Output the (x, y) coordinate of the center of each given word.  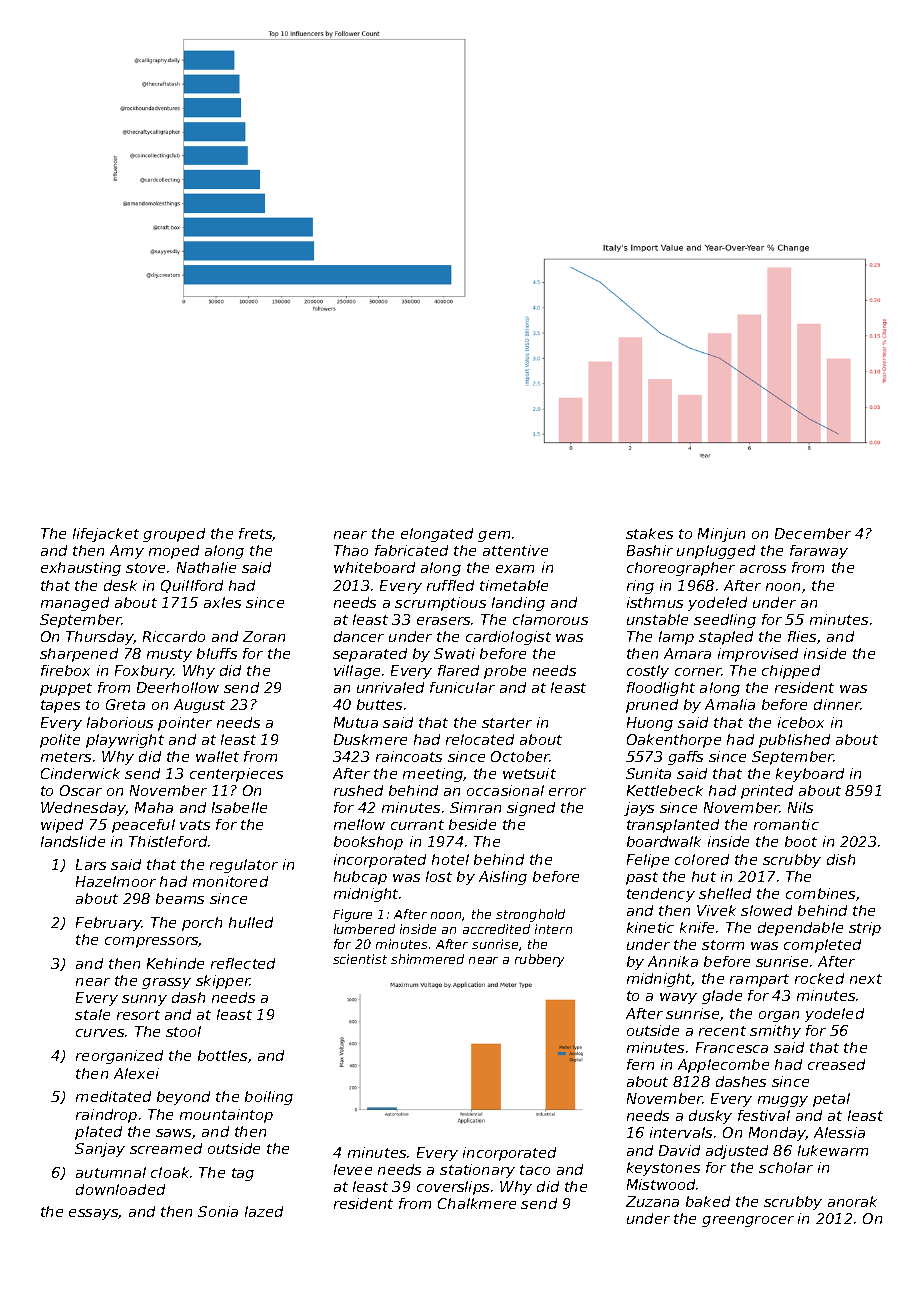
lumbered (364, 929)
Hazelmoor (116, 881)
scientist (360, 959)
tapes (60, 706)
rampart (759, 980)
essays (94, 1214)
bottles (222, 1055)
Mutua (356, 722)
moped (174, 552)
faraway (819, 552)
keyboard (810, 775)
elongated (437, 535)
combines (820, 893)
